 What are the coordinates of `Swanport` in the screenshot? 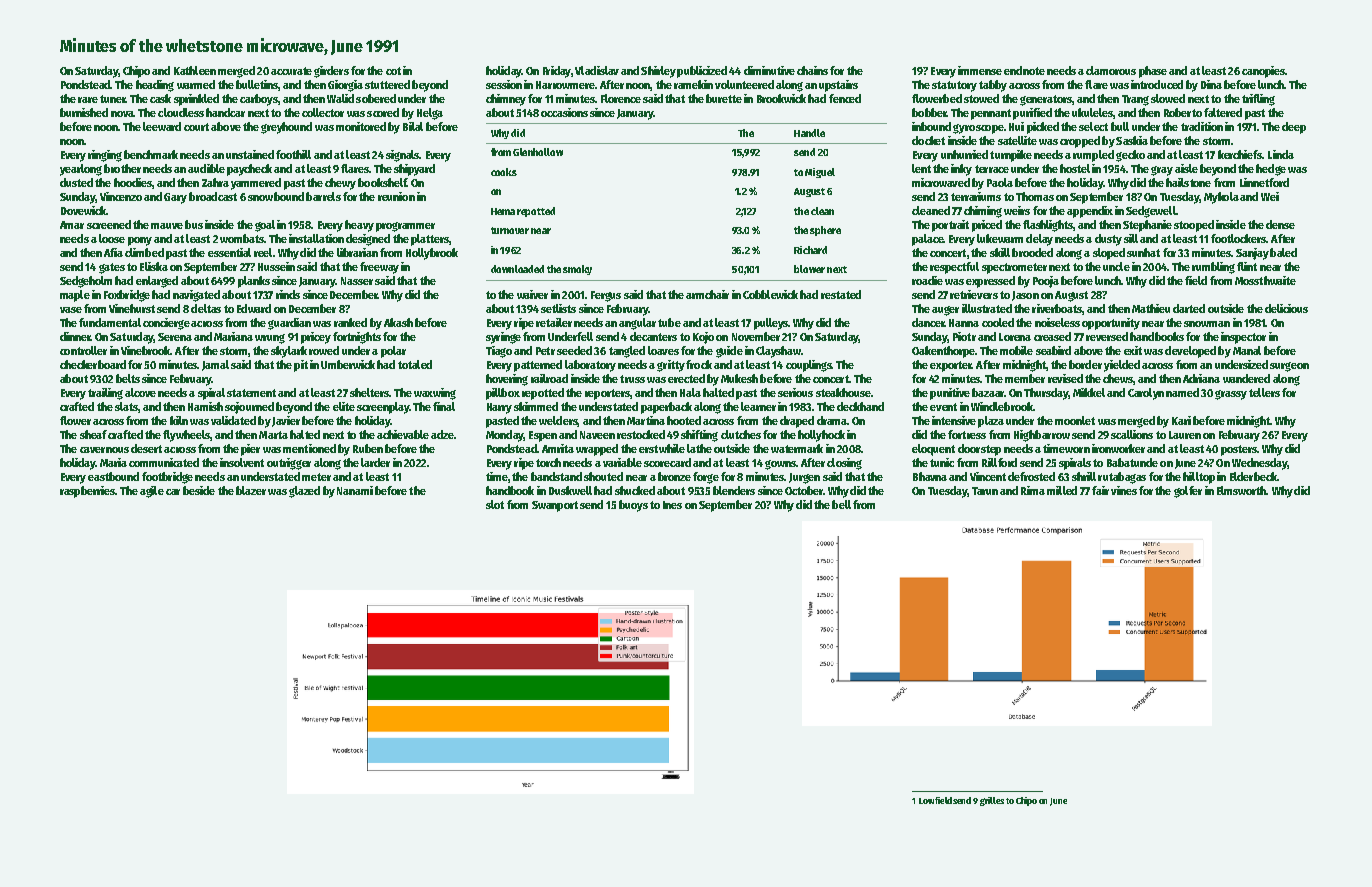 It's located at (555, 506).
